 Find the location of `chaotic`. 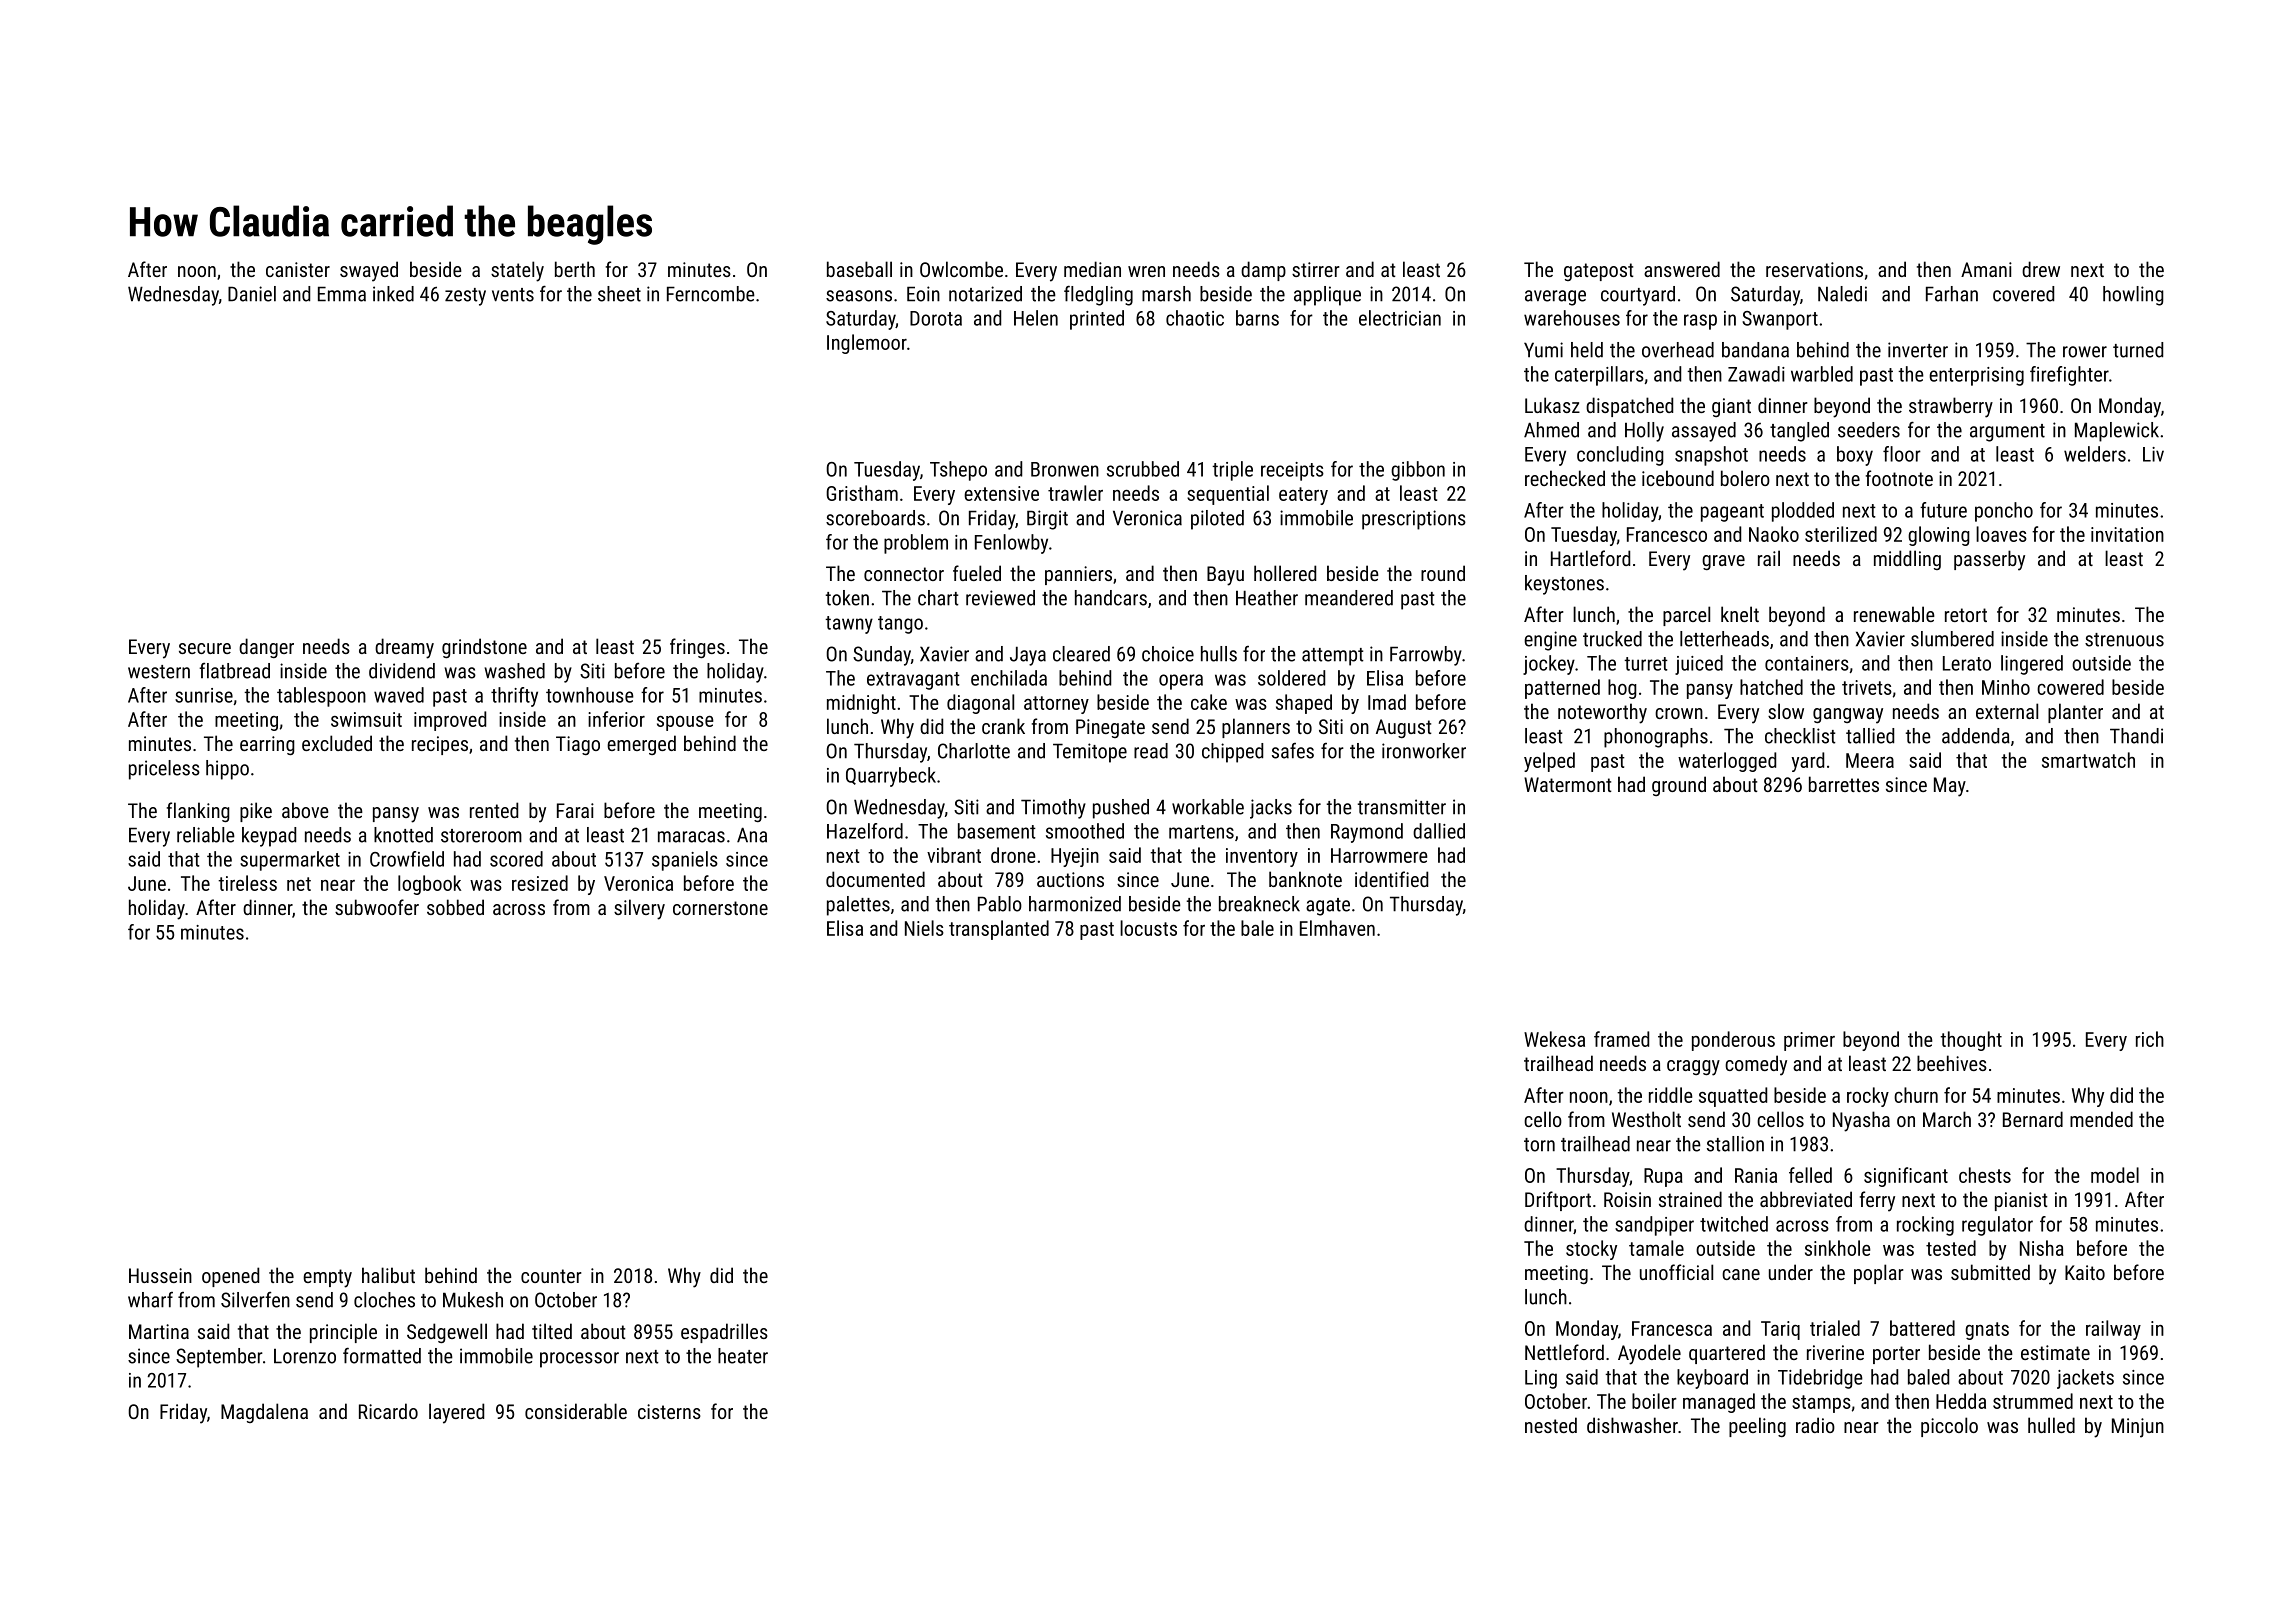

chaotic is located at coordinates (1195, 318).
